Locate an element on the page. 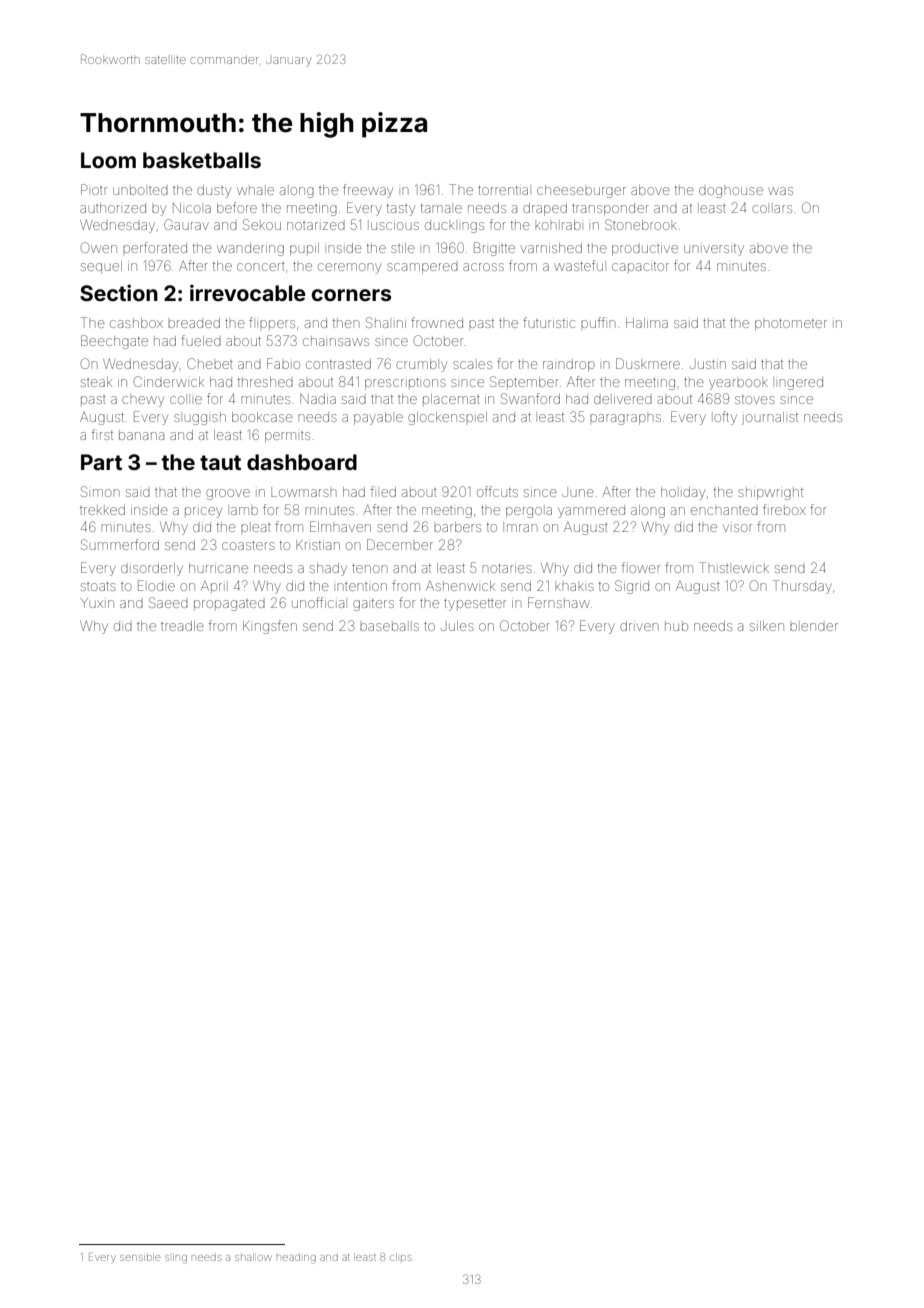 The height and width of the page is (1308, 924). hub is located at coordinates (676, 627).
